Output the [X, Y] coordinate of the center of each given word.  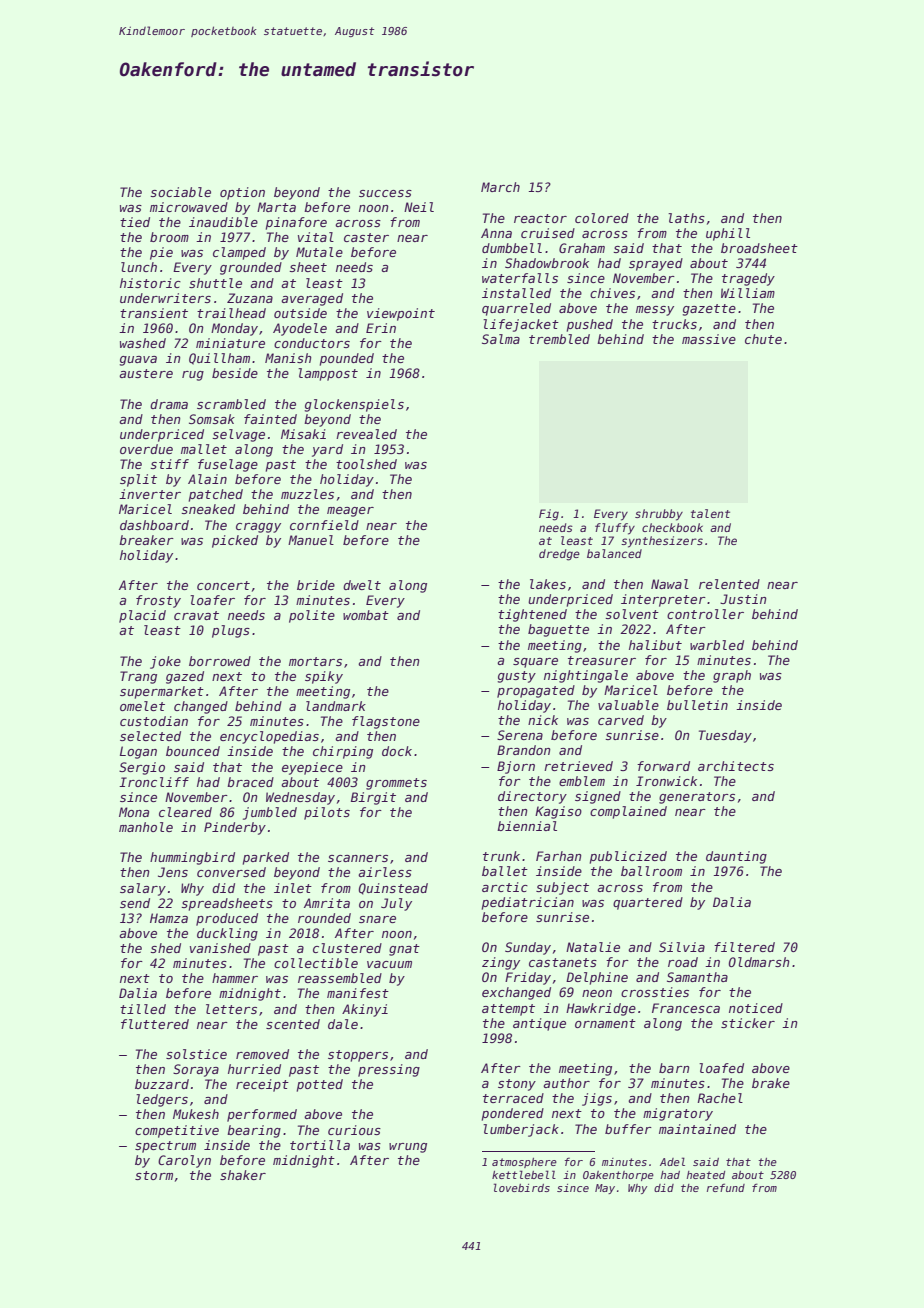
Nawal [670, 584]
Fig [549, 515]
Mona [134, 812]
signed [598, 797]
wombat [366, 615]
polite [312, 616]
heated [706, 1175]
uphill [728, 234]
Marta [276, 207]
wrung [408, 1148]
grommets [396, 784]
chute [763, 339]
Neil [419, 207]
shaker [243, 1175]
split [138, 480]
